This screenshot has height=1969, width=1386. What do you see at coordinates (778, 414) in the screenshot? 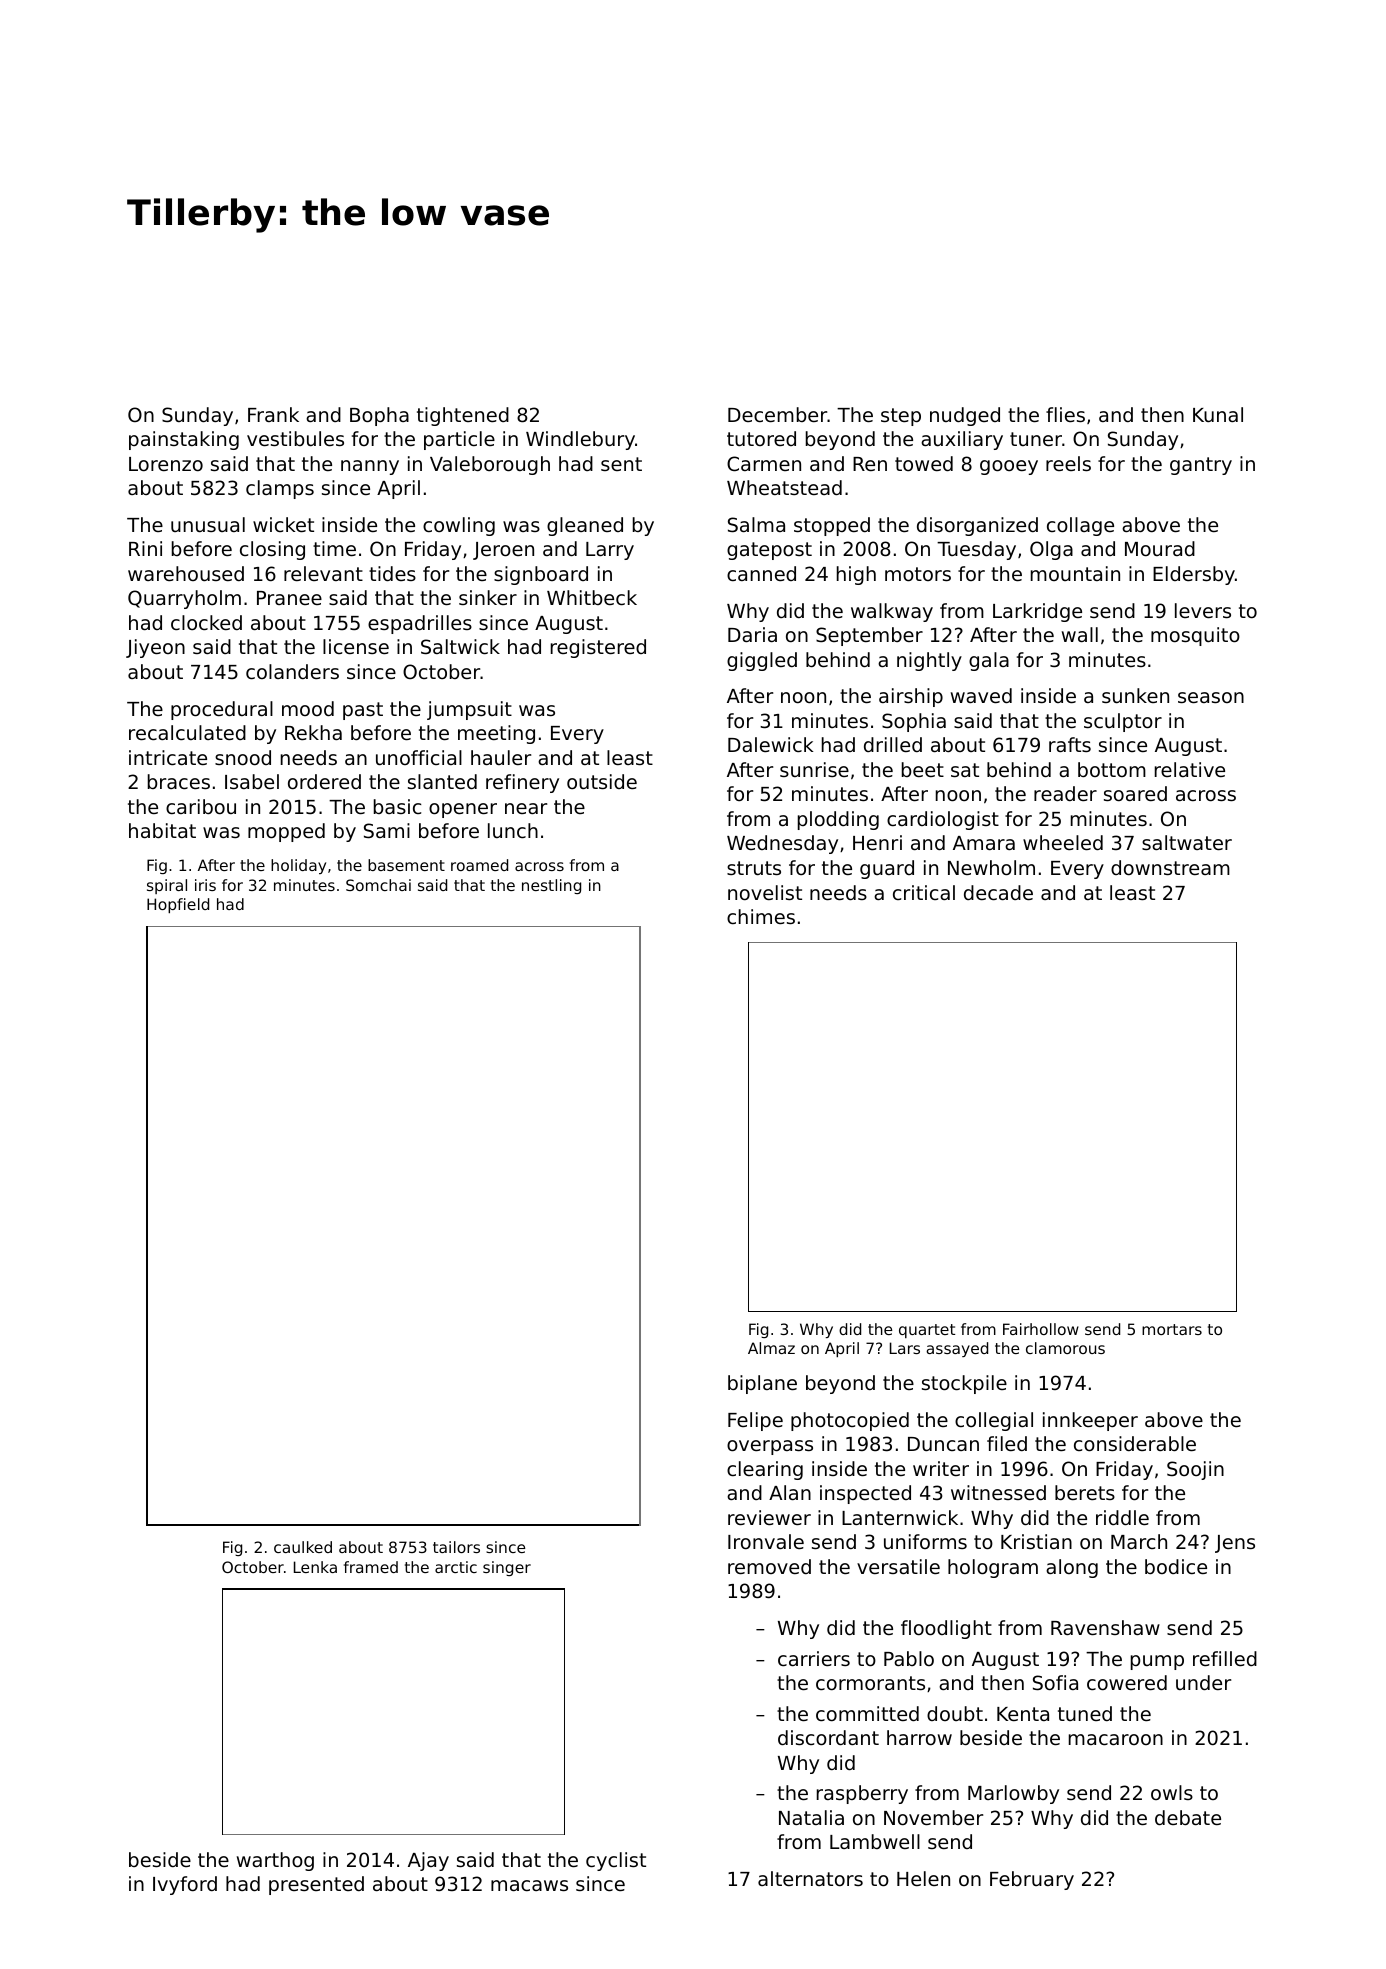
I see `December` at bounding box center [778, 414].
